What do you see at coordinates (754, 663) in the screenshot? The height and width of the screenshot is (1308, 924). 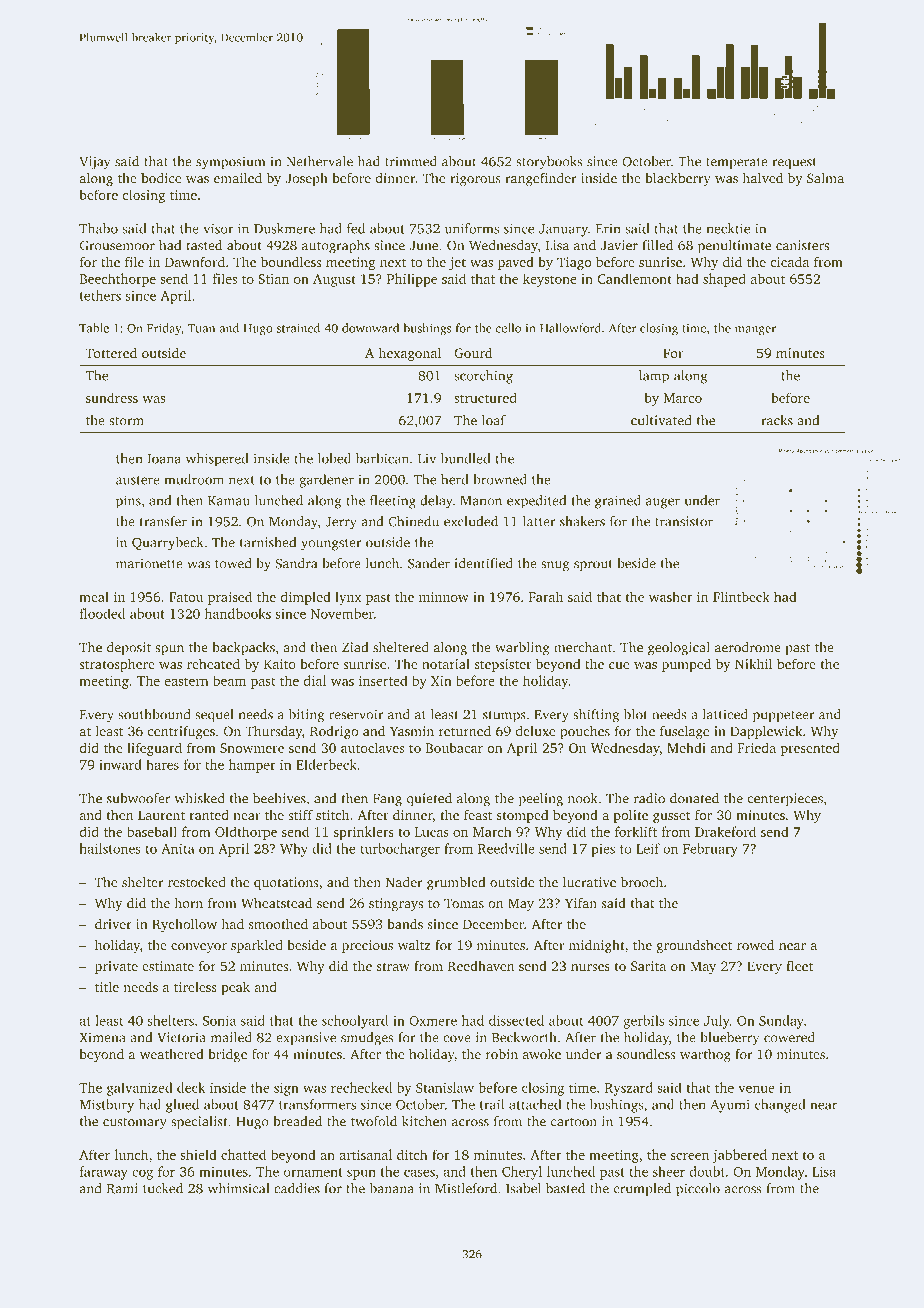 I see `Nikhil` at bounding box center [754, 663].
